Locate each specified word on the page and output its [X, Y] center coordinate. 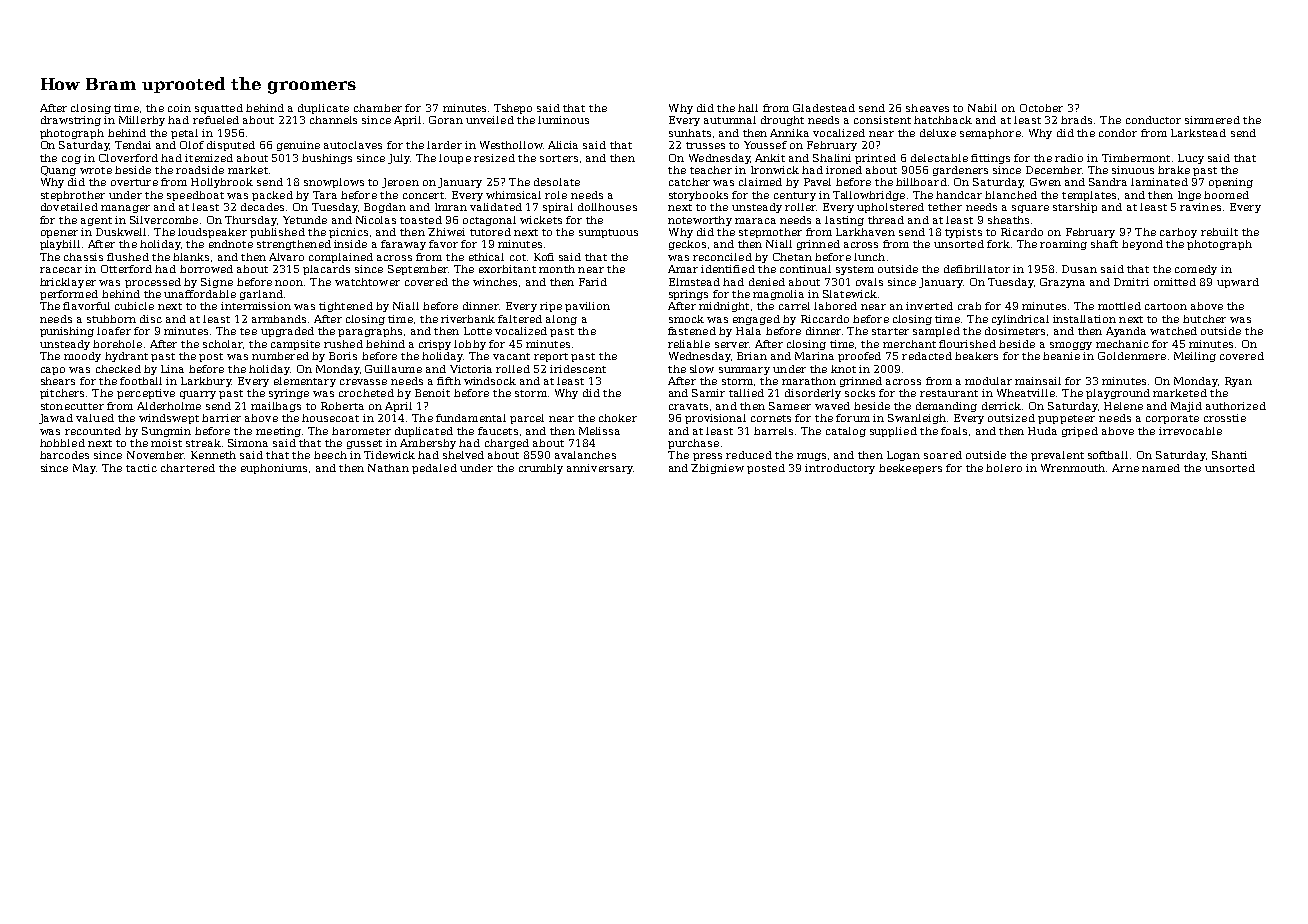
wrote [96, 170]
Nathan [388, 468]
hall [748, 108]
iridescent [578, 369]
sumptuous [608, 233]
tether [945, 207]
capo [53, 371]
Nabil [982, 108]
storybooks [698, 196]
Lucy [1191, 159]
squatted [219, 109]
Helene [1123, 406]
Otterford [126, 269]
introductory [840, 469]
